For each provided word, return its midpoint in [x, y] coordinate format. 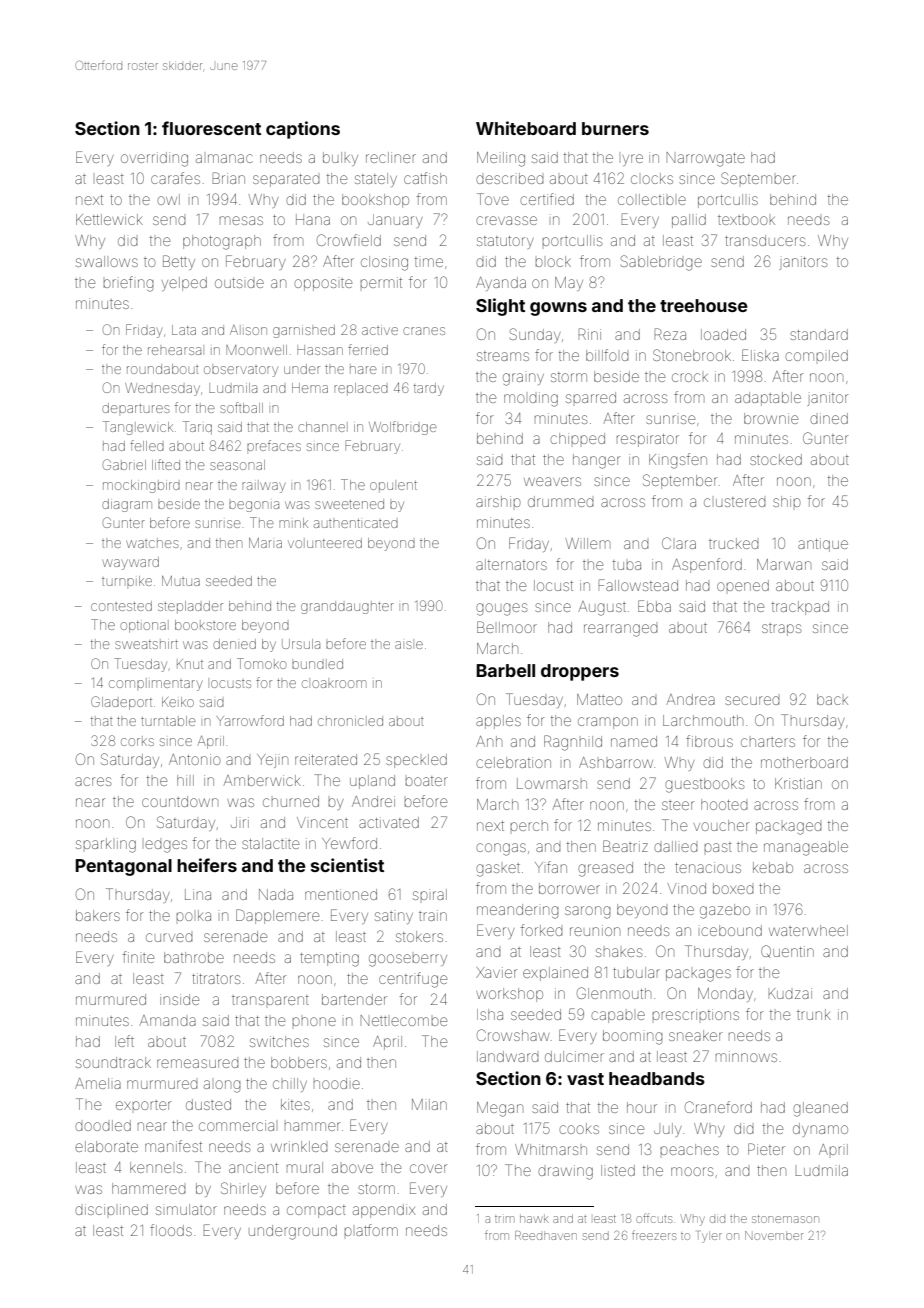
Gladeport [121, 703]
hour [642, 1107]
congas [501, 849]
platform [371, 1230]
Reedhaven [546, 1235]
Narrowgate [705, 159]
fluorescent [211, 128]
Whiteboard [526, 128]
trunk [814, 1014]
